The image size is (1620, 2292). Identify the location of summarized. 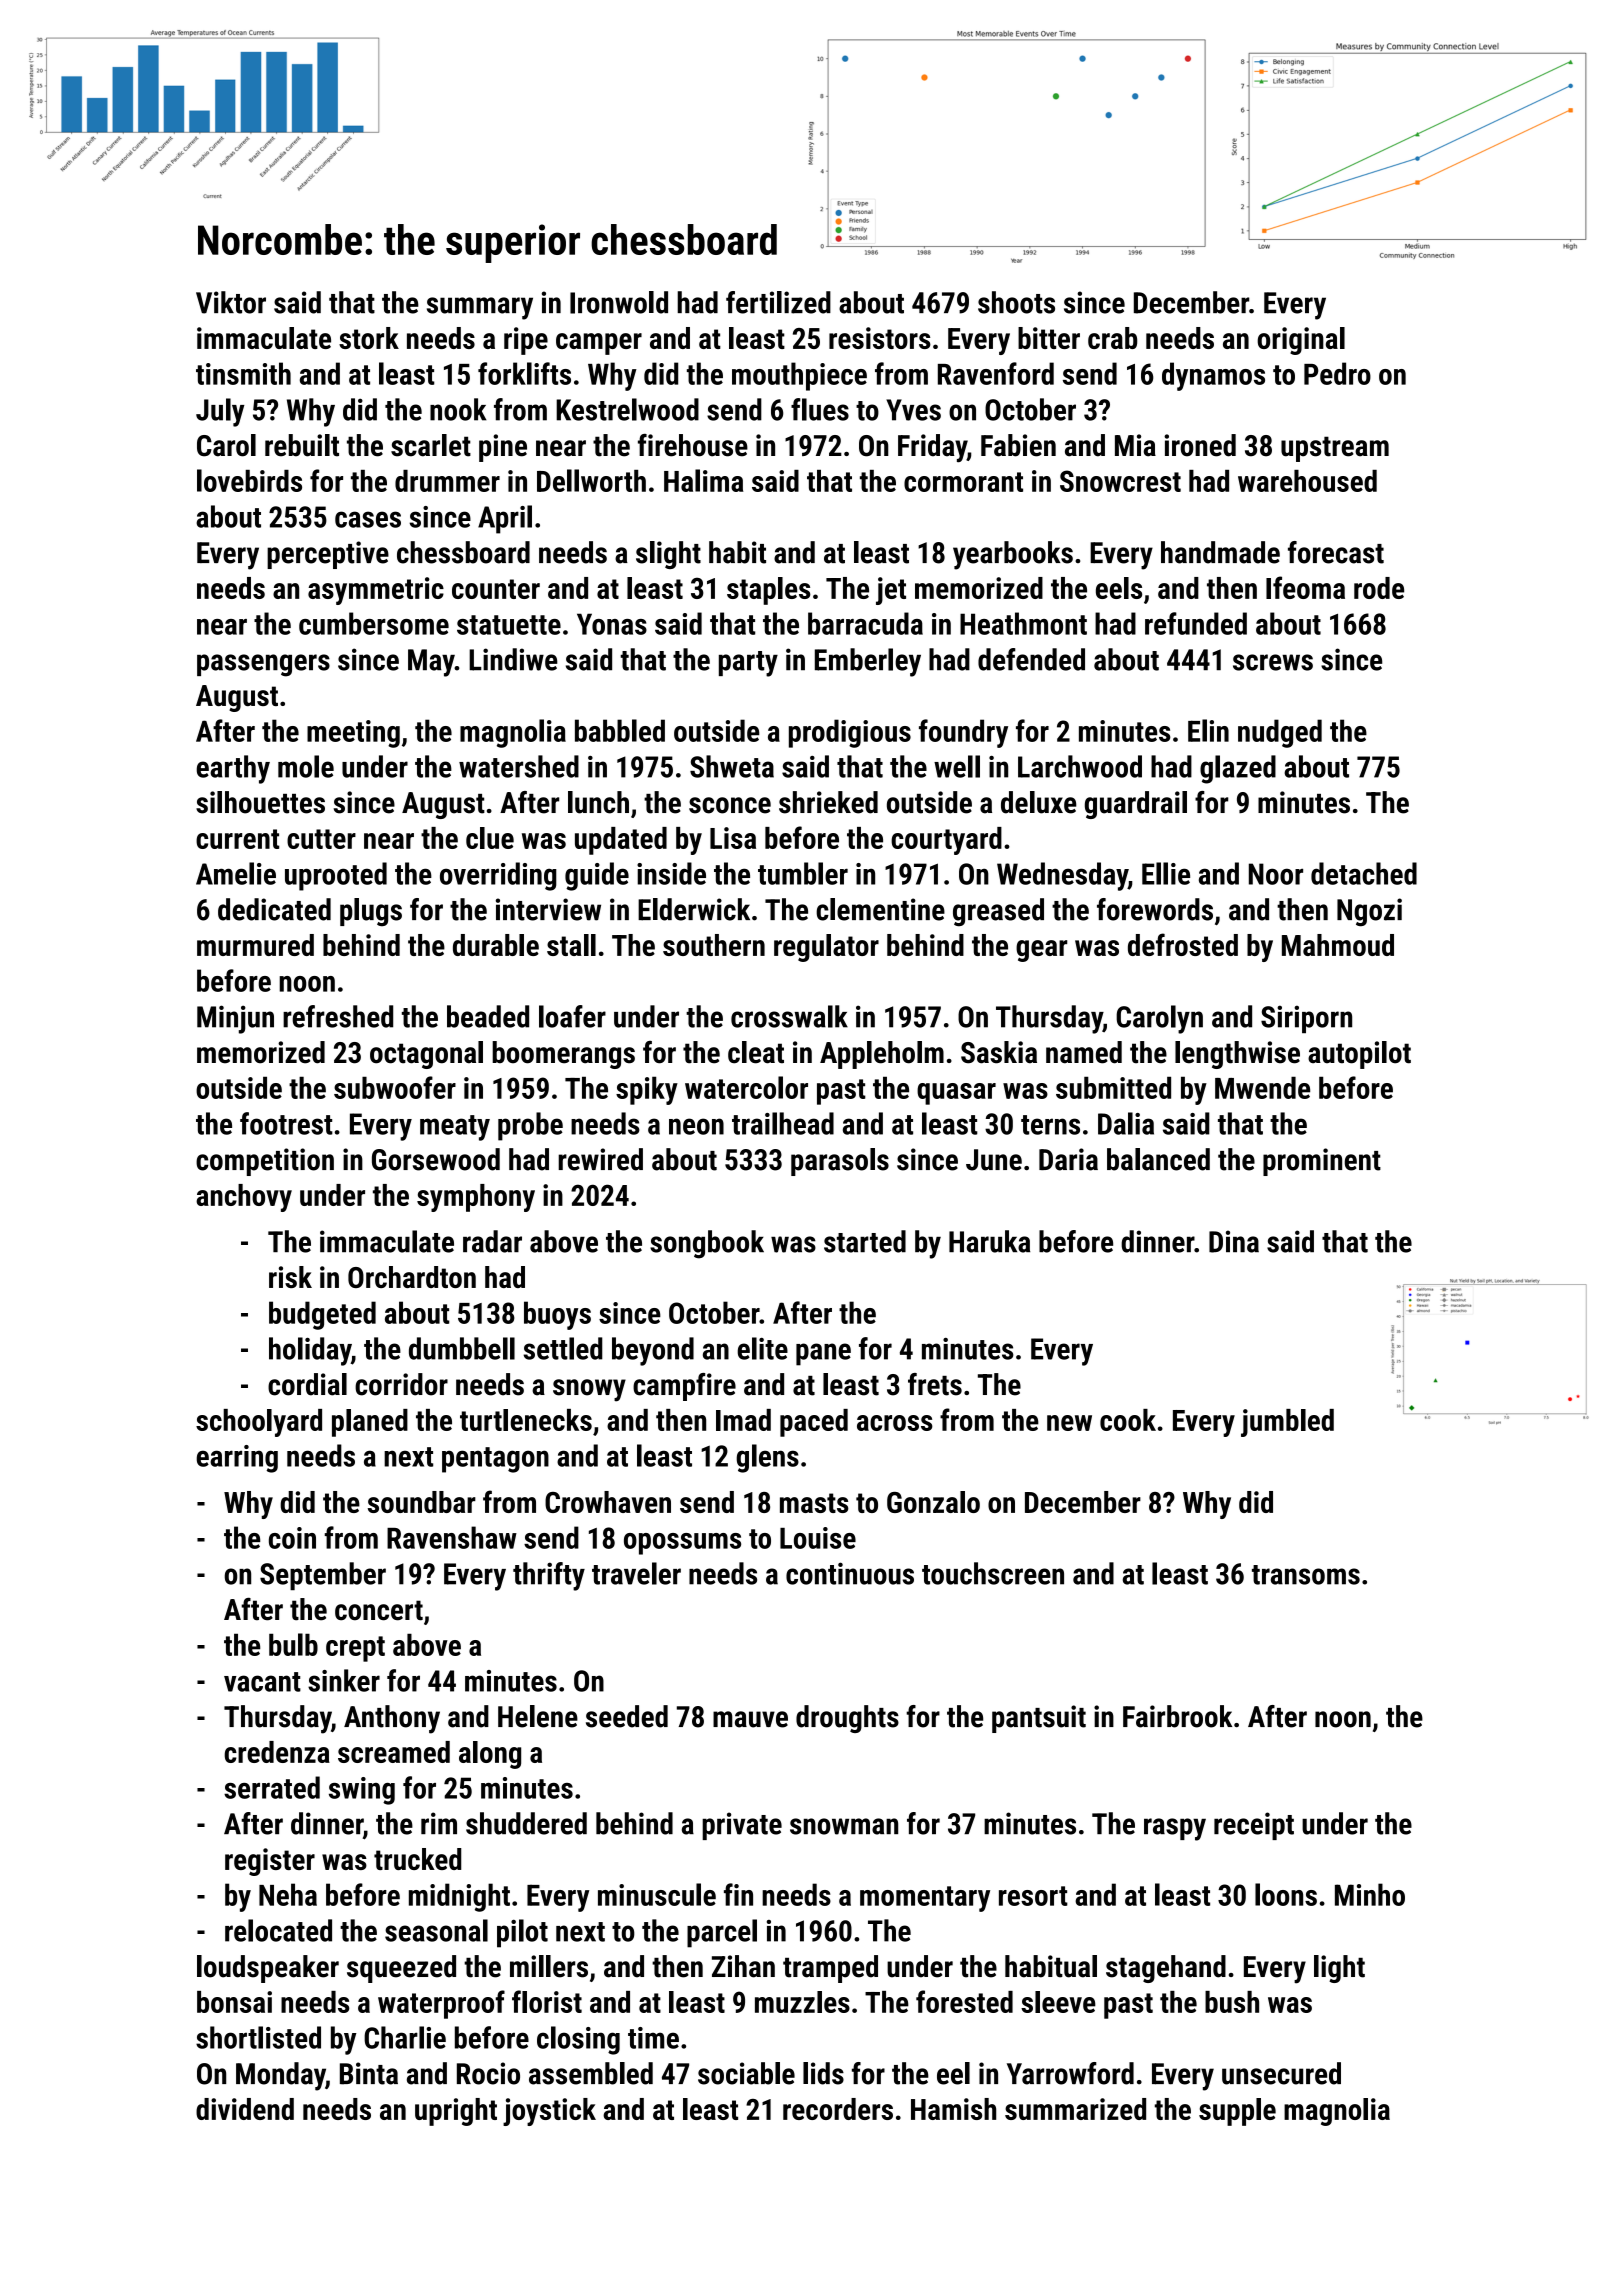
(1075, 2109).
